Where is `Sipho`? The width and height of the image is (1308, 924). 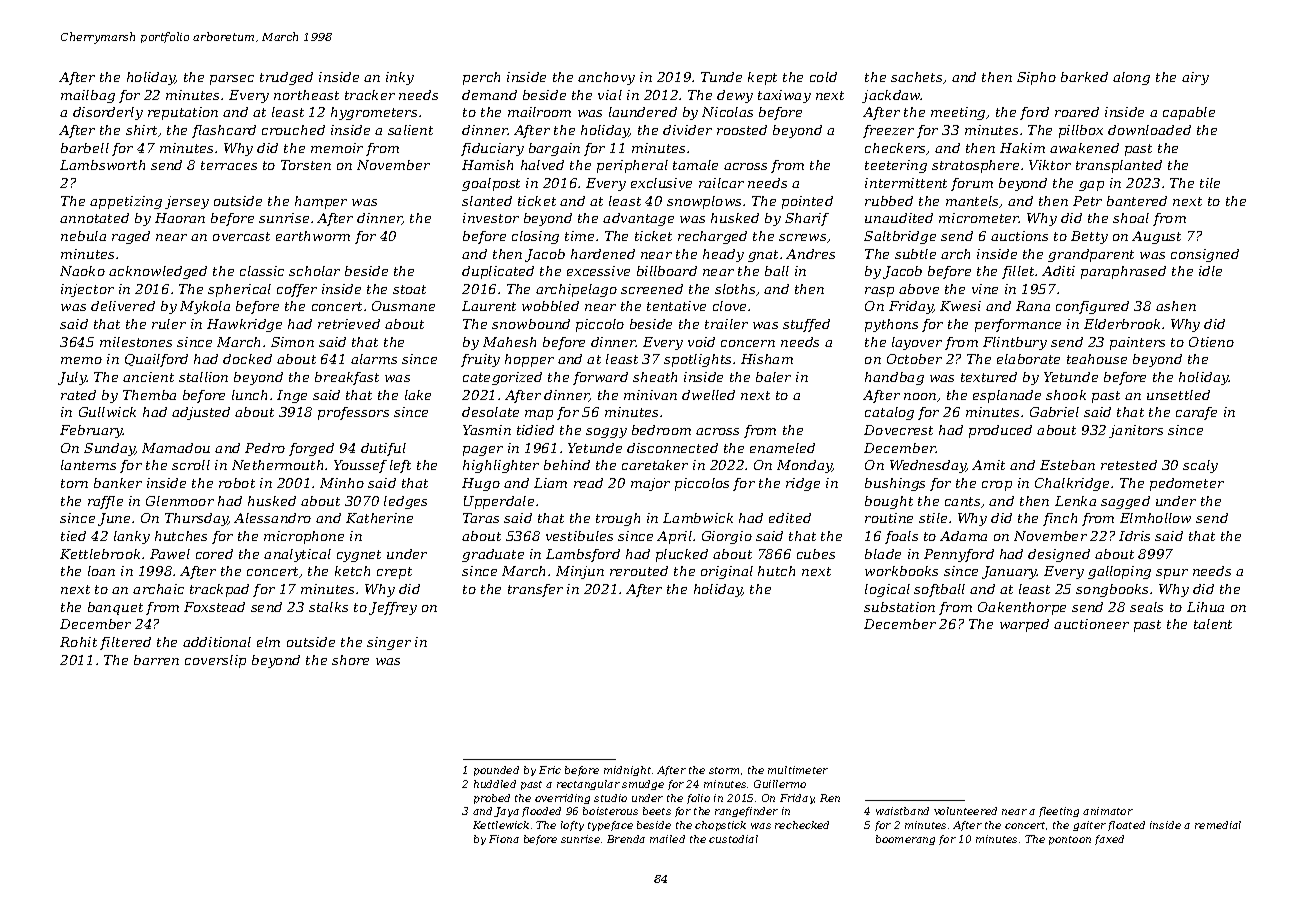
Sipho is located at coordinates (1036, 78).
